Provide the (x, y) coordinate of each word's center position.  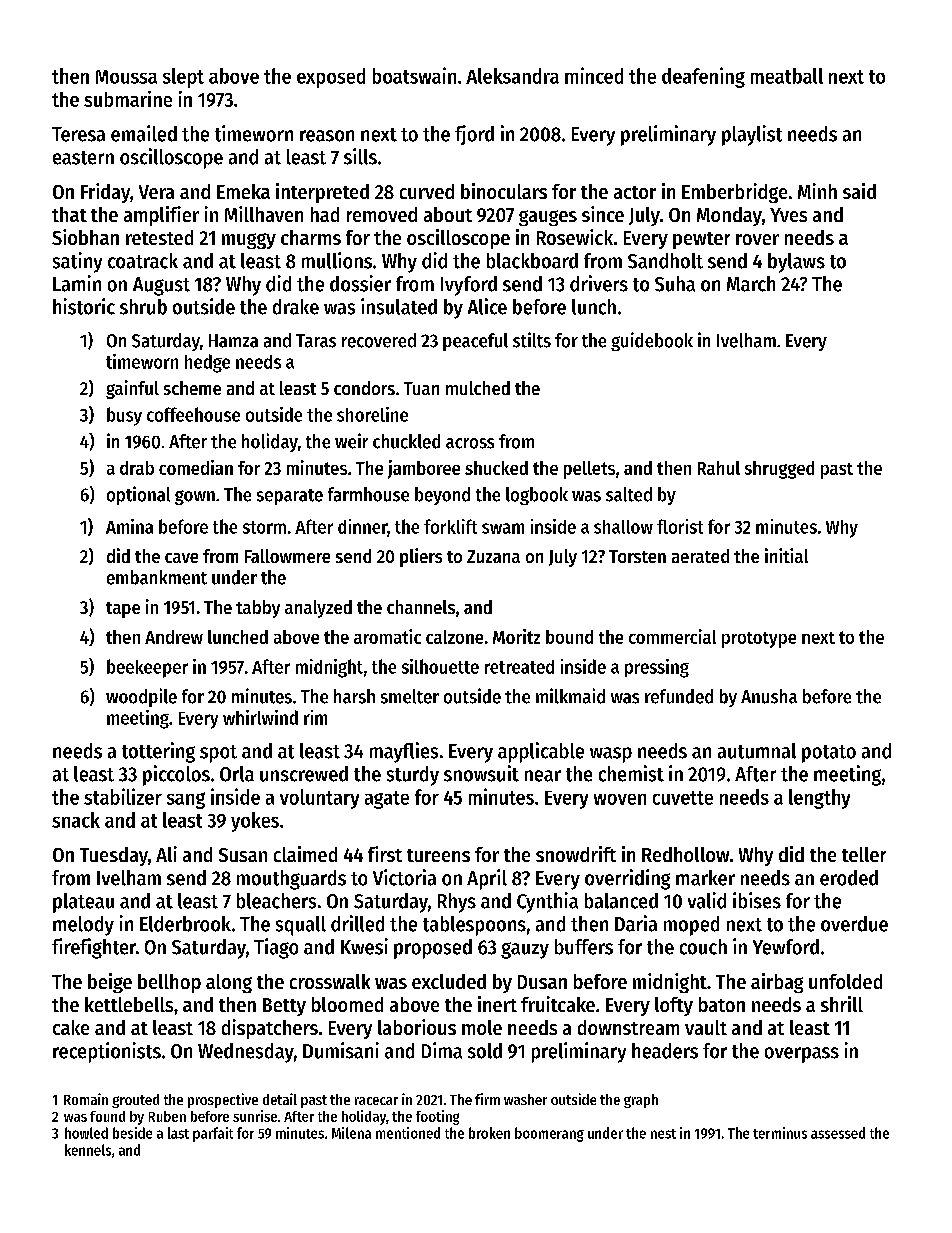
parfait (213, 1134)
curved (427, 191)
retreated (519, 667)
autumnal (757, 751)
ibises (757, 900)
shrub (143, 307)
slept (183, 78)
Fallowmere (287, 556)
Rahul (719, 468)
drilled (357, 923)
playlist (752, 135)
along (229, 983)
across (470, 443)
